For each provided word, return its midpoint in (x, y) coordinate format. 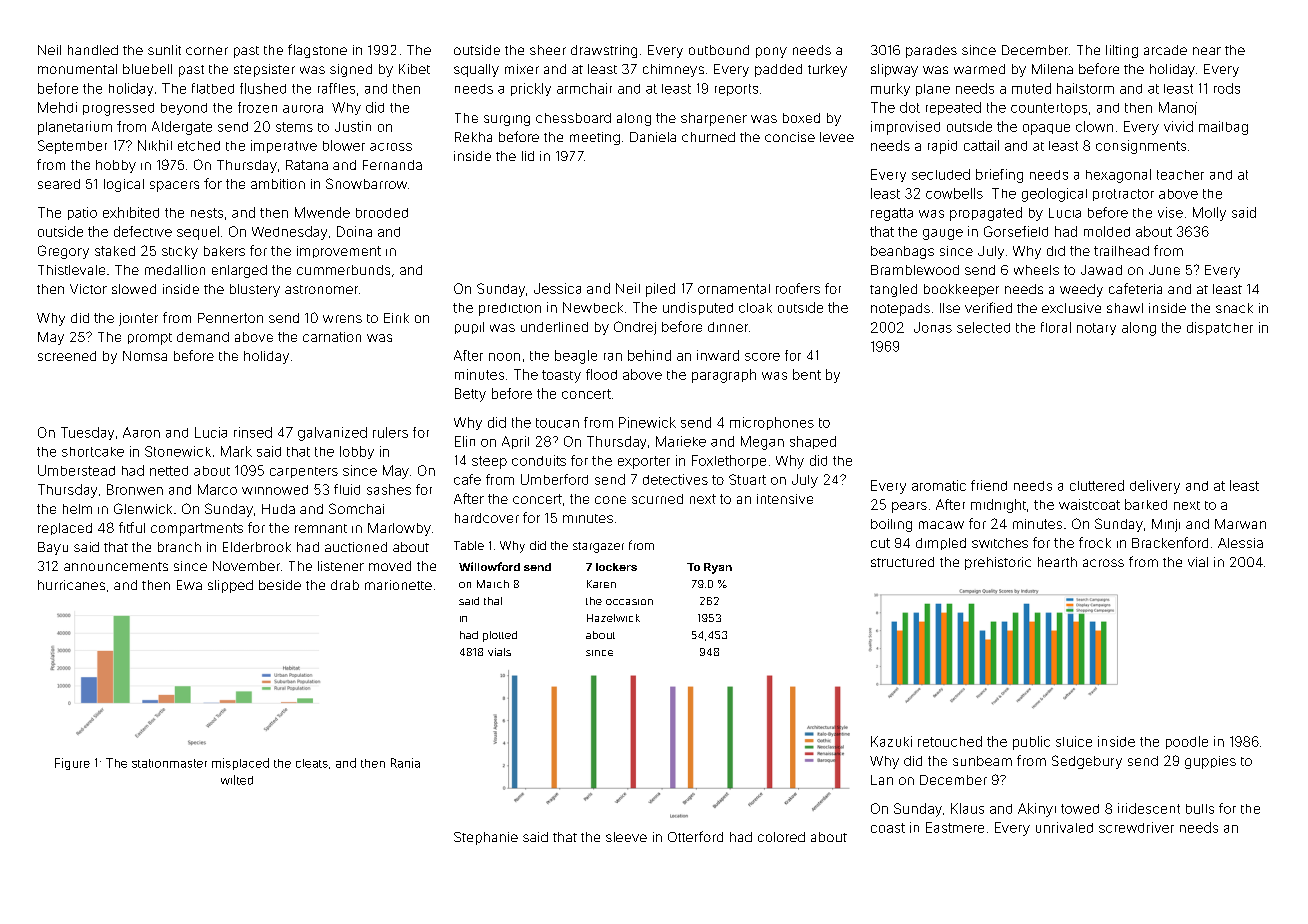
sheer (548, 50)
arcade (1165, 50)
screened (67, 356)
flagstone (317, 51)
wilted (237, 780)
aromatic (939, 485)
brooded (382, 213)
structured (902, 562)
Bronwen (135, 489)
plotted (500, 636)
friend (989, 485)
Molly (1209, 214)
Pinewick (647, 422)
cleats (312, 763)
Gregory (63, 252)
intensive (785, 499)
